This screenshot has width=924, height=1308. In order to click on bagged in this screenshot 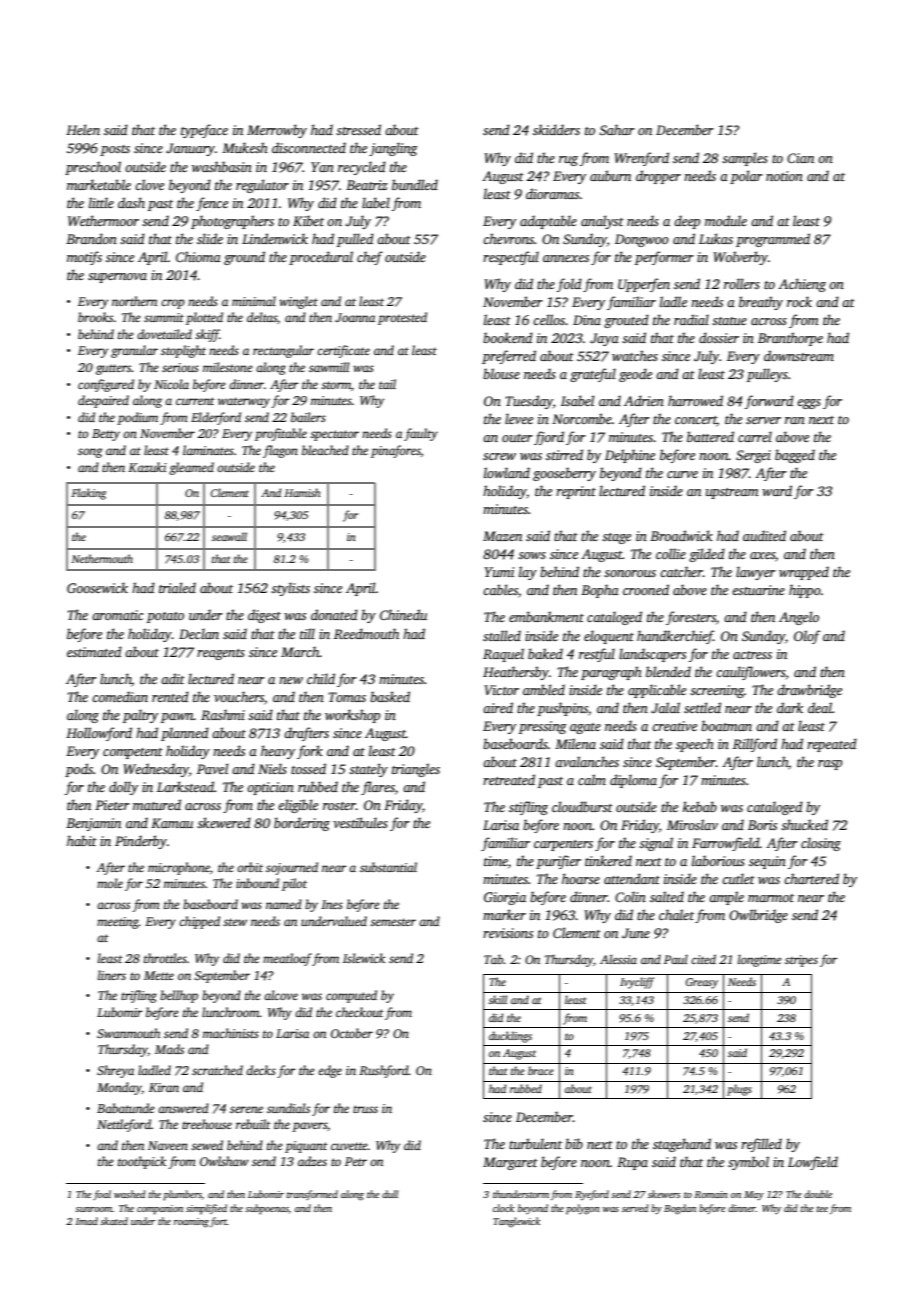, I will do `click(795, 456)`.
